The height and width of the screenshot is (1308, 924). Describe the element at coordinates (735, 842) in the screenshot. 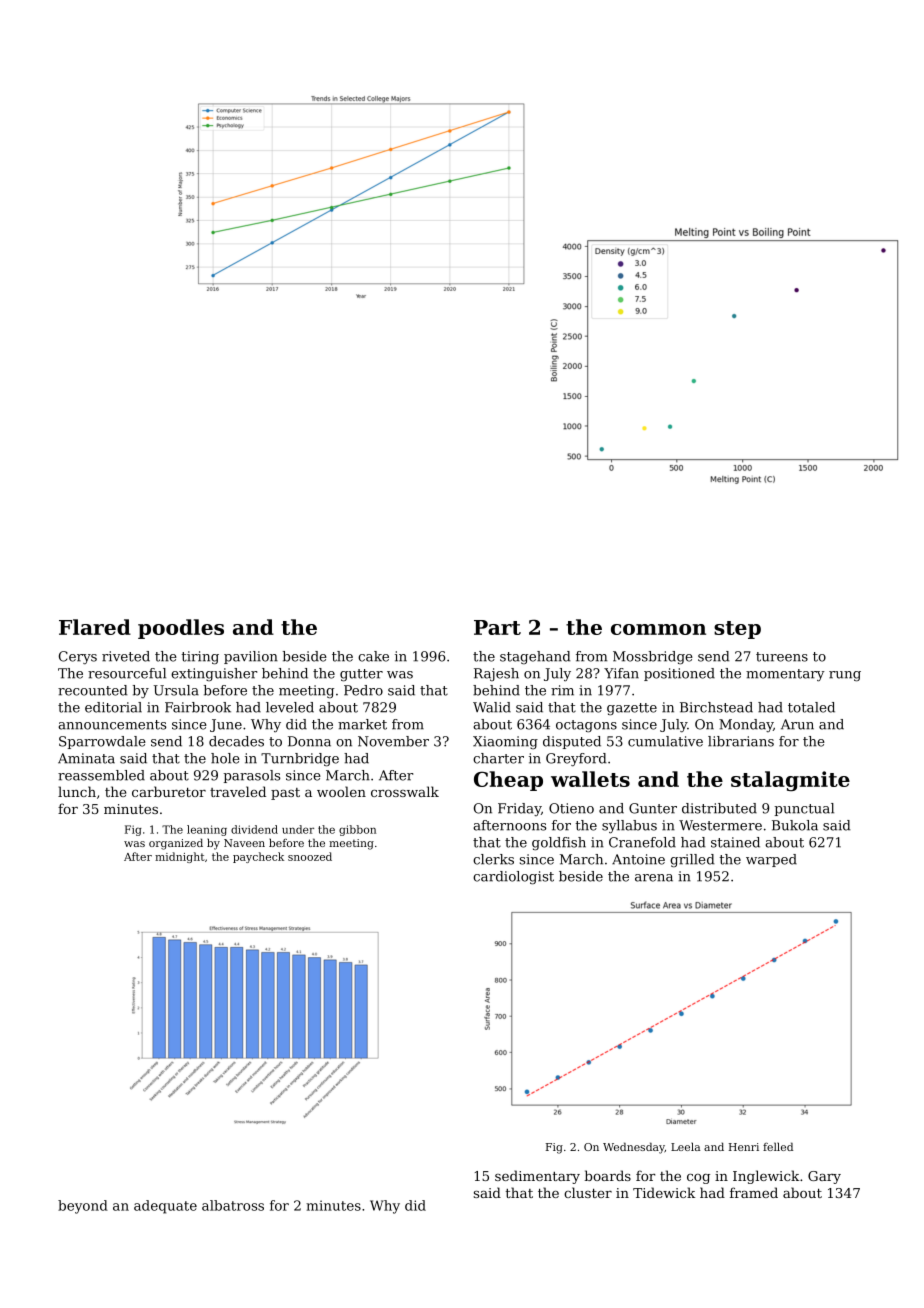

I see `stained` at that location.
